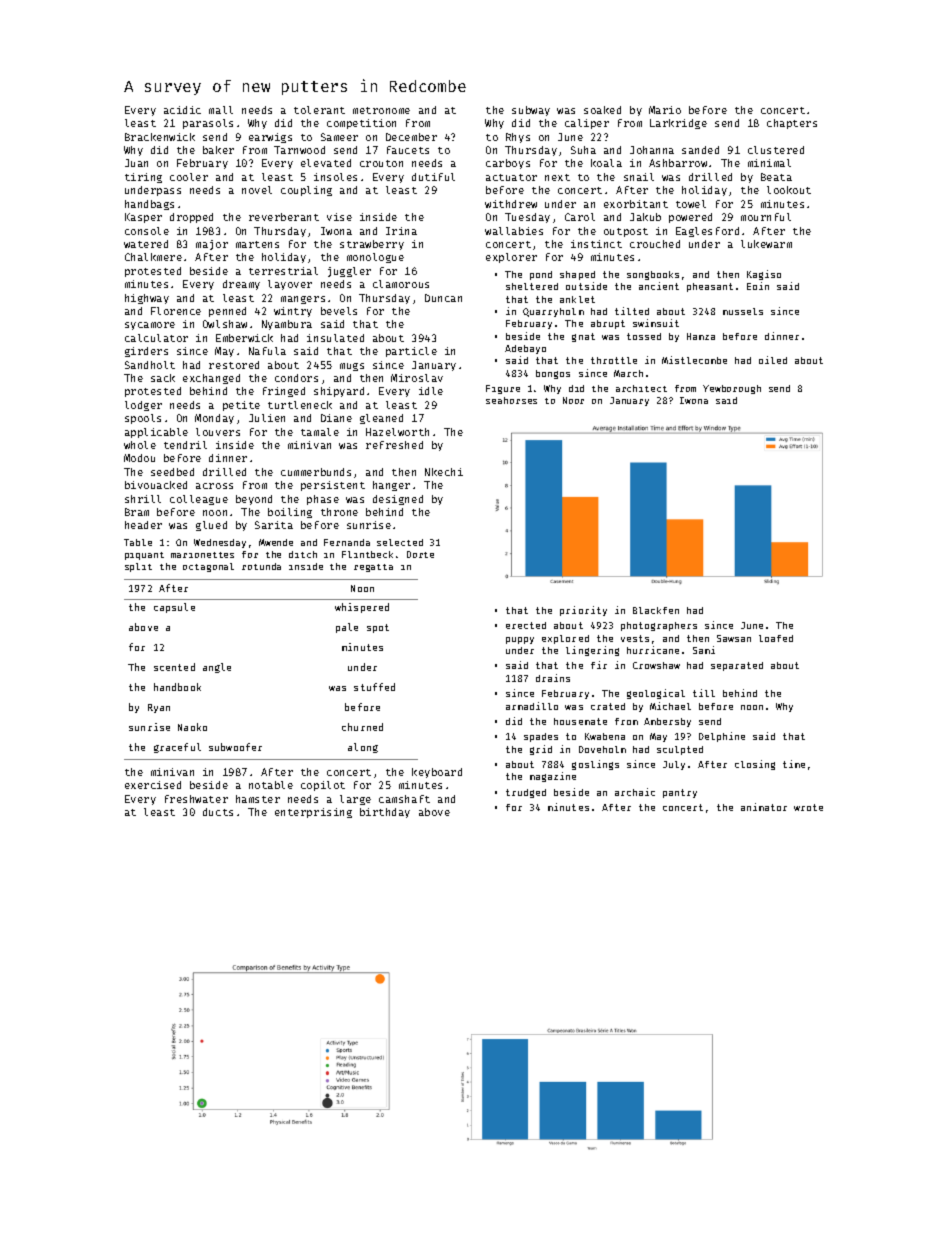  Describe the element at coordinates (182, 110) in the document. I see `acidic` at that location.
